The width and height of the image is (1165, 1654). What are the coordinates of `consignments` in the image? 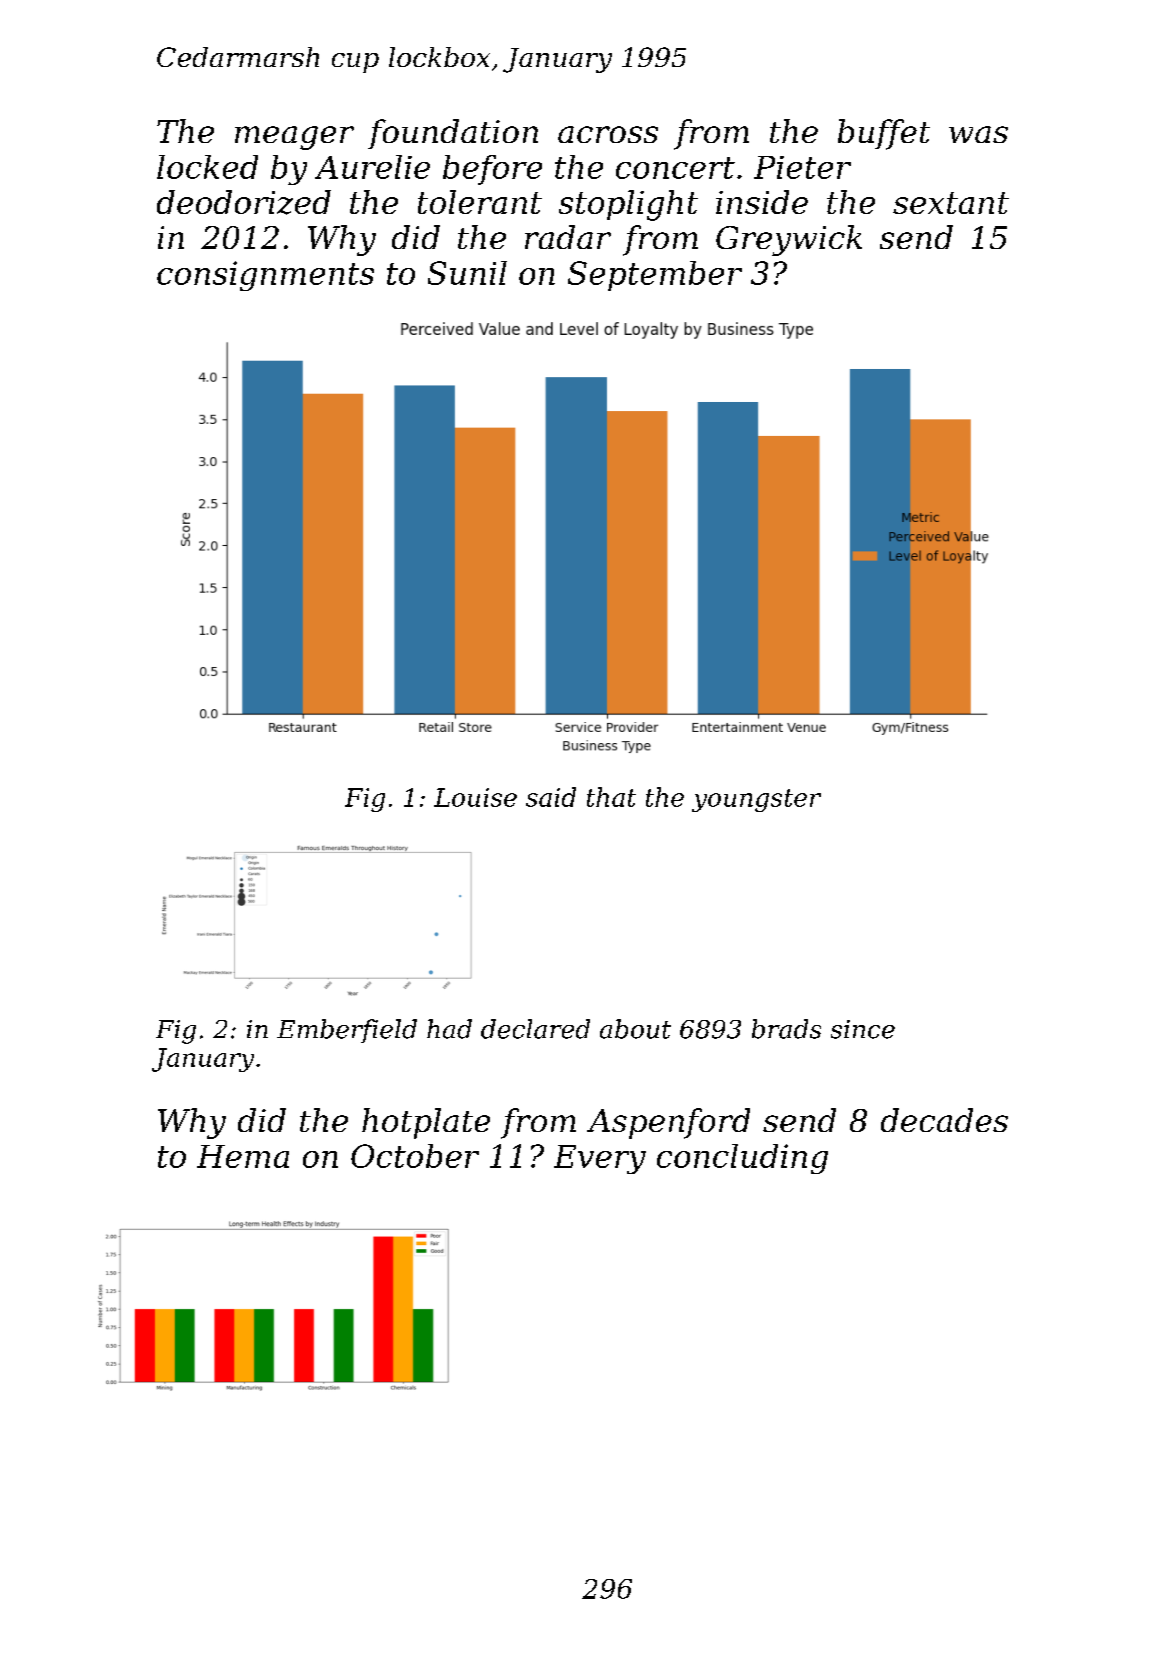 It's located at (265, 276).
